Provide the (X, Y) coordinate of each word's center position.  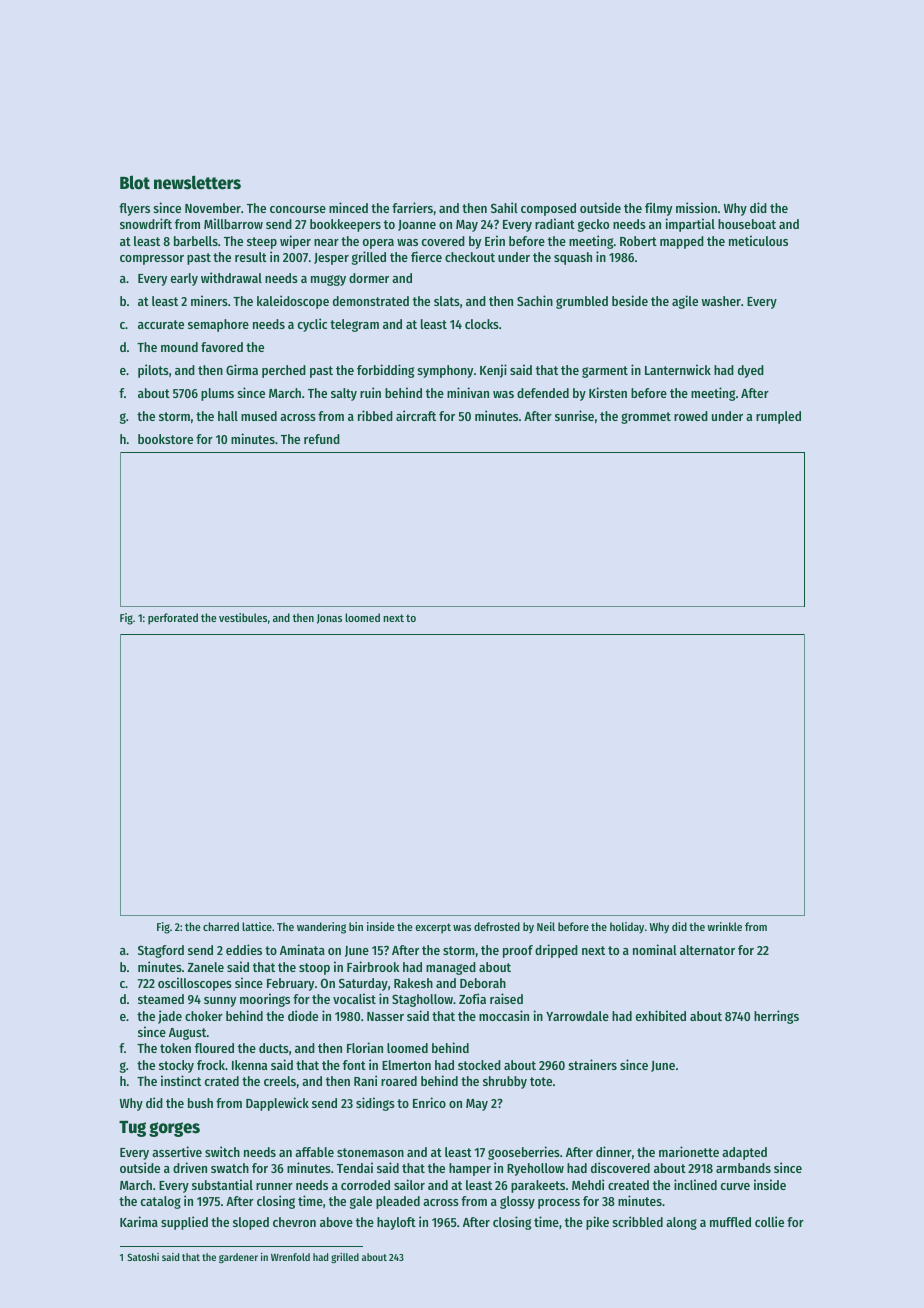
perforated (173, 619)
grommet (646, 418)
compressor (152, 260)
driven (190, 1167)
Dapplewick (277, 1104)
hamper (470, 1169)
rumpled (778, 417)
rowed (691, 416)
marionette (689, 1151)
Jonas (329, 619)
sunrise (574, 415)
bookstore (165, 439)
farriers (412, 207)
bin (356, 926)
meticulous (758, 240)
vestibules (243, 617)
